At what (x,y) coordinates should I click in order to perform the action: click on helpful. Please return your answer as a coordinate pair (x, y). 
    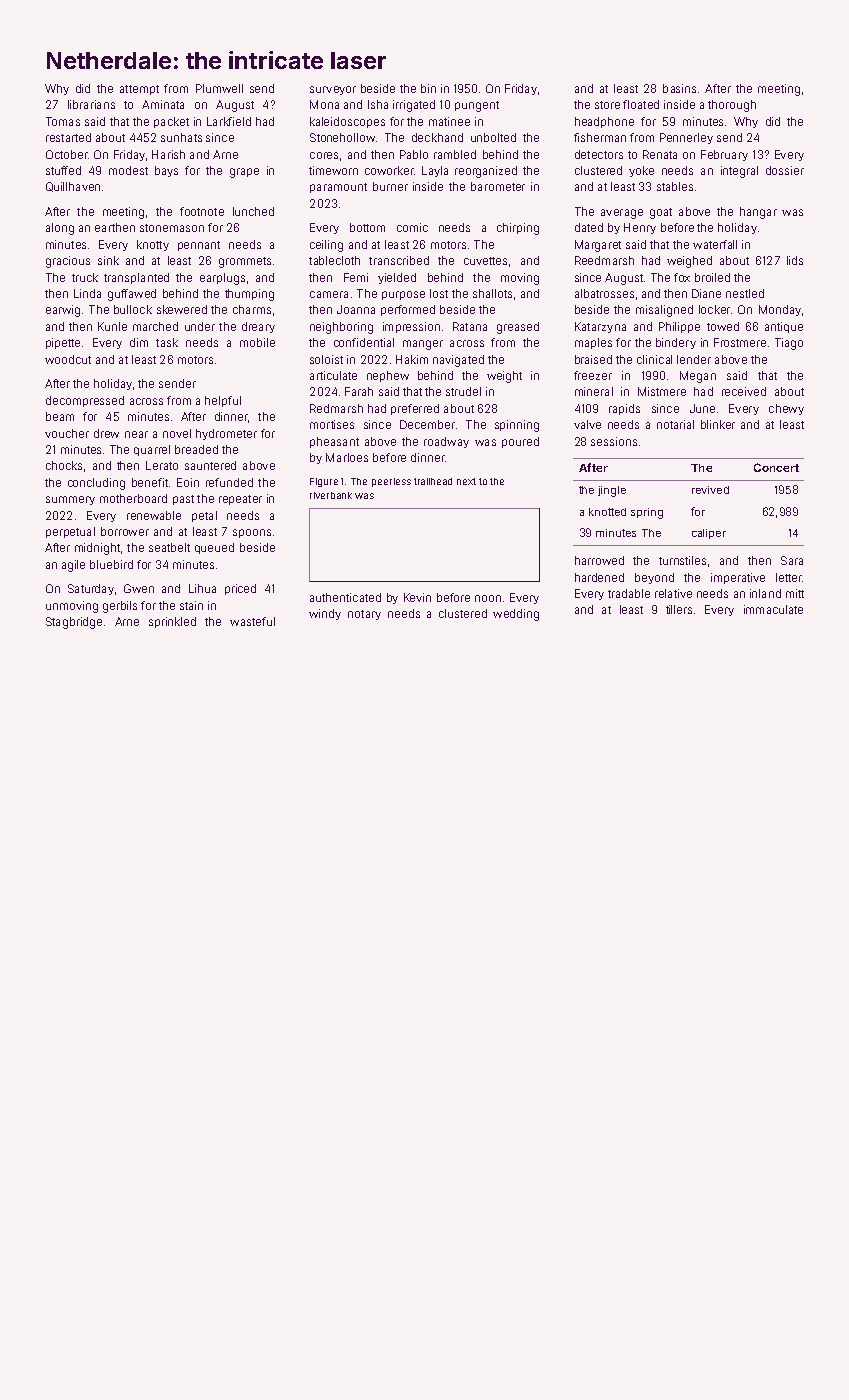
    Looking at the image, I should click on (223, 401).
